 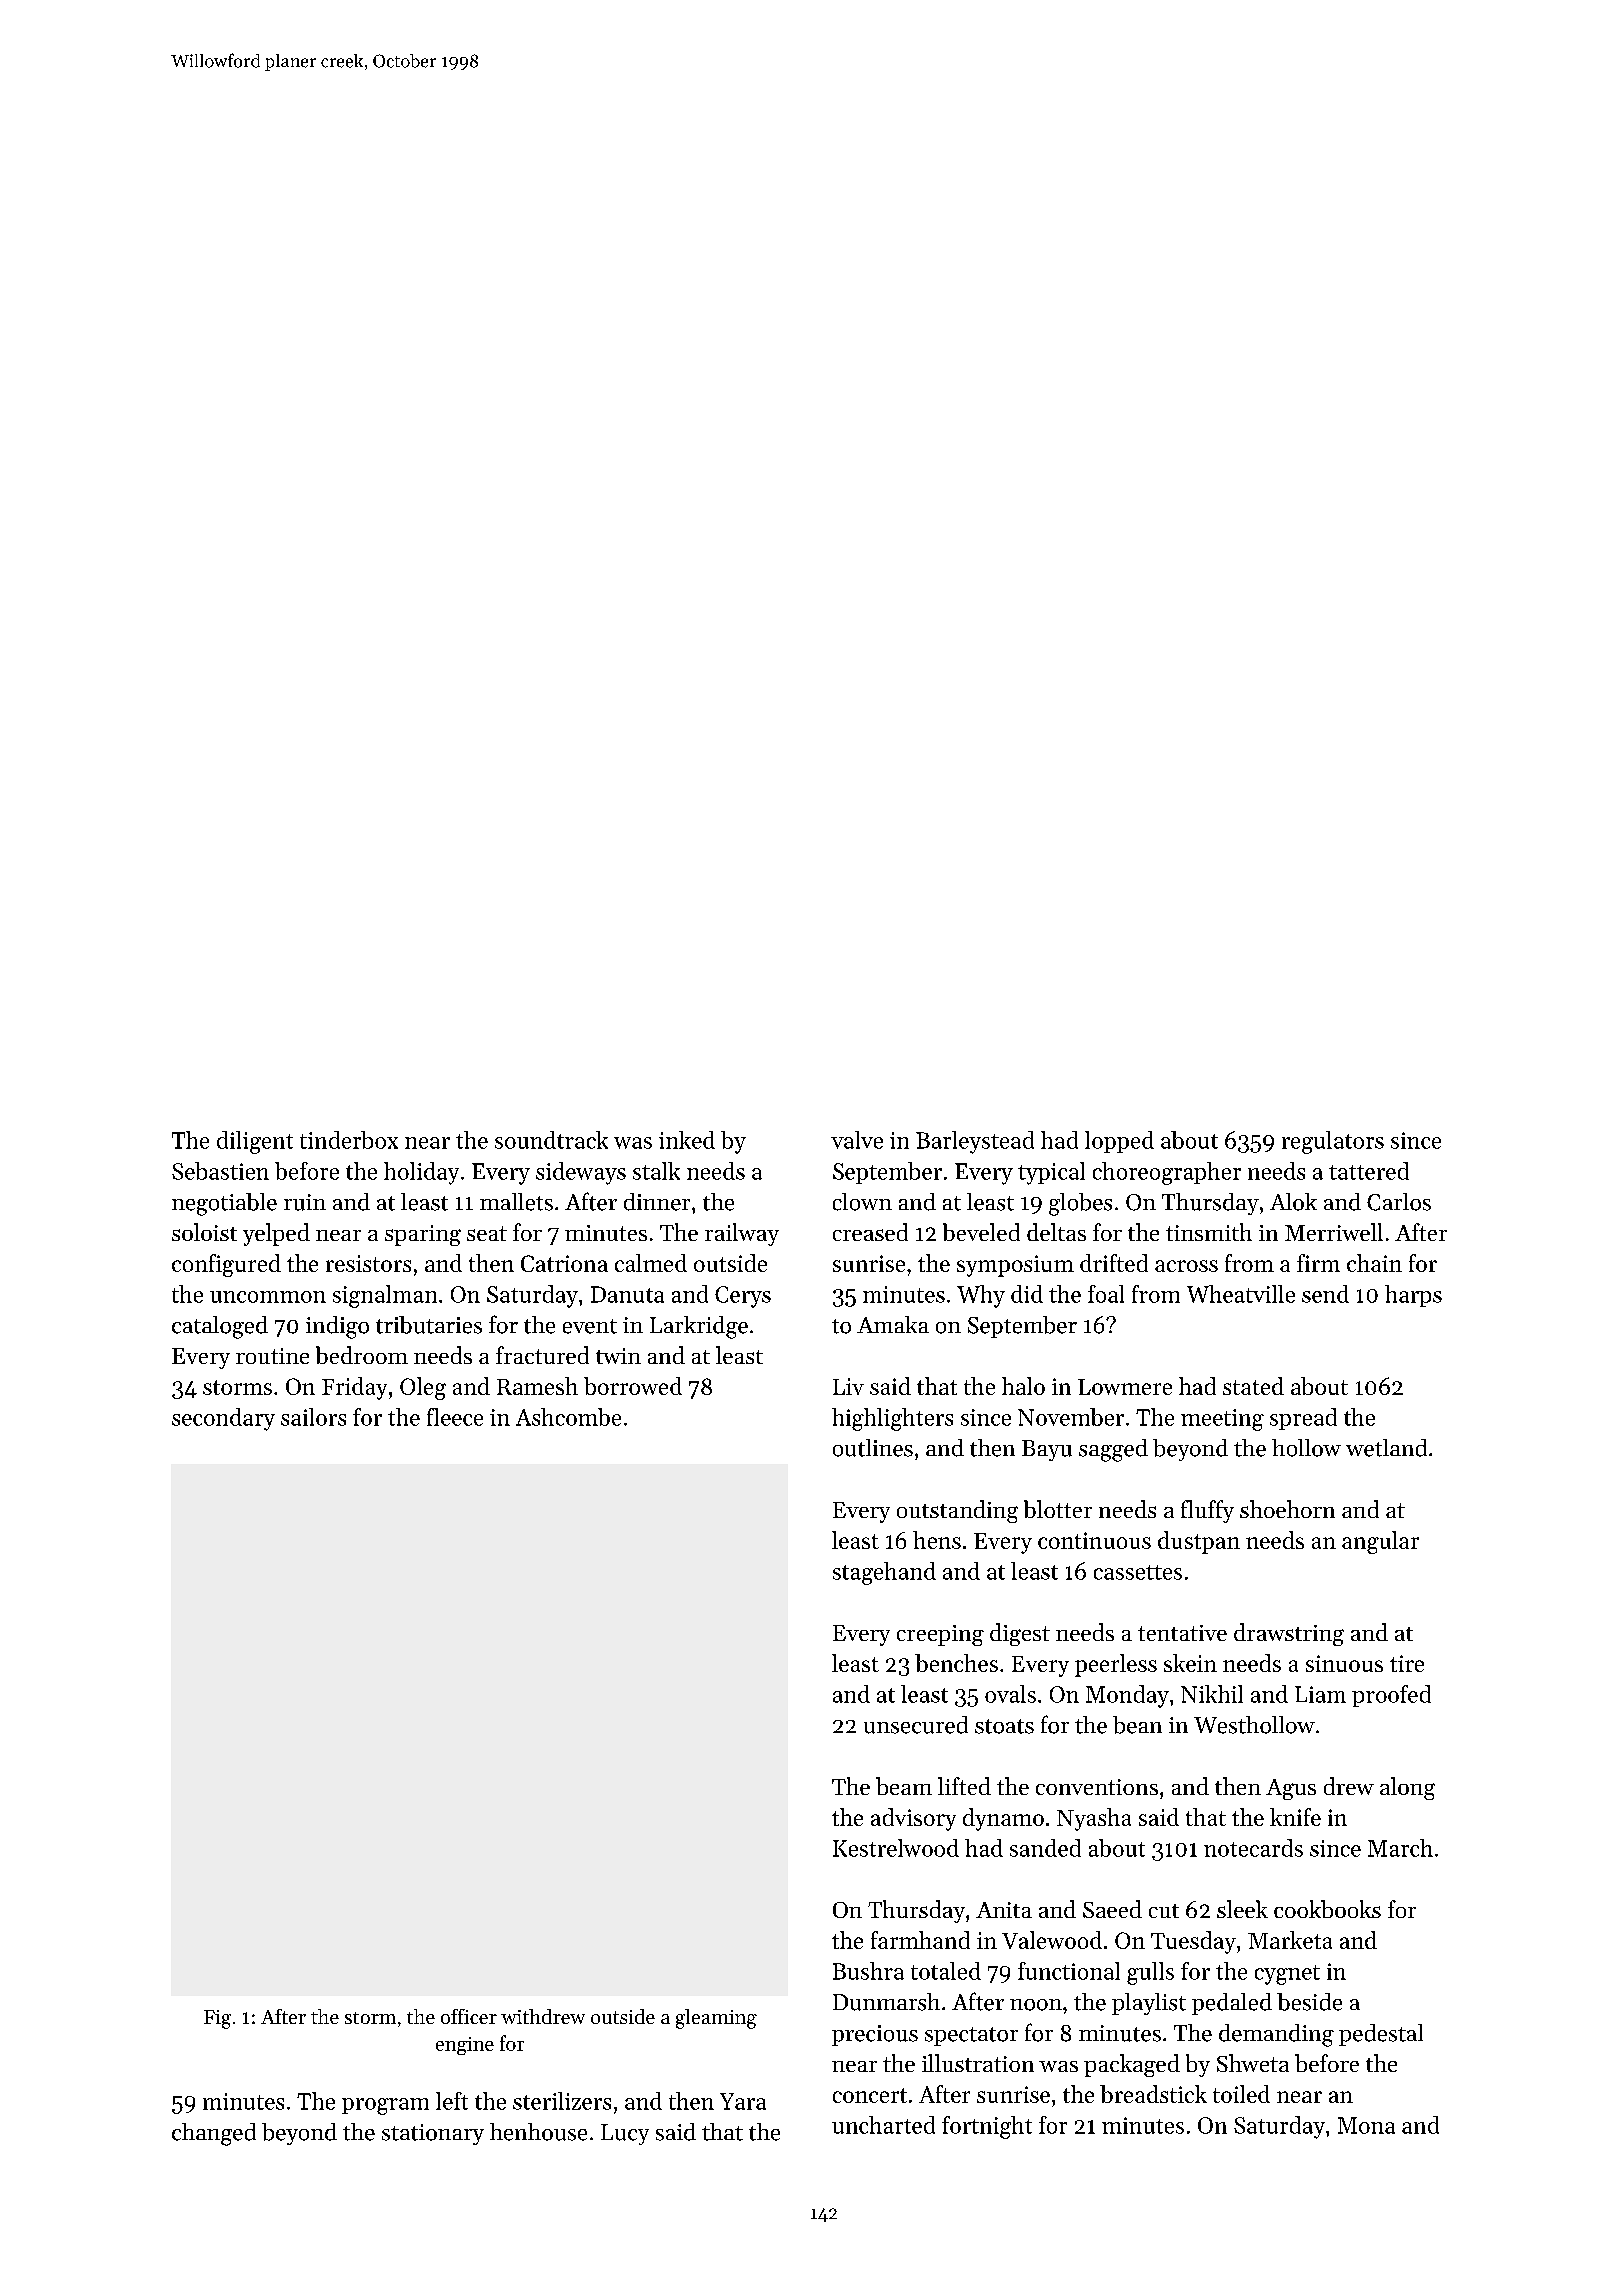 What do you see at coordinates (1391, 1696) in the page?
I see `proofed` at bounding box center [1391, 1696].
